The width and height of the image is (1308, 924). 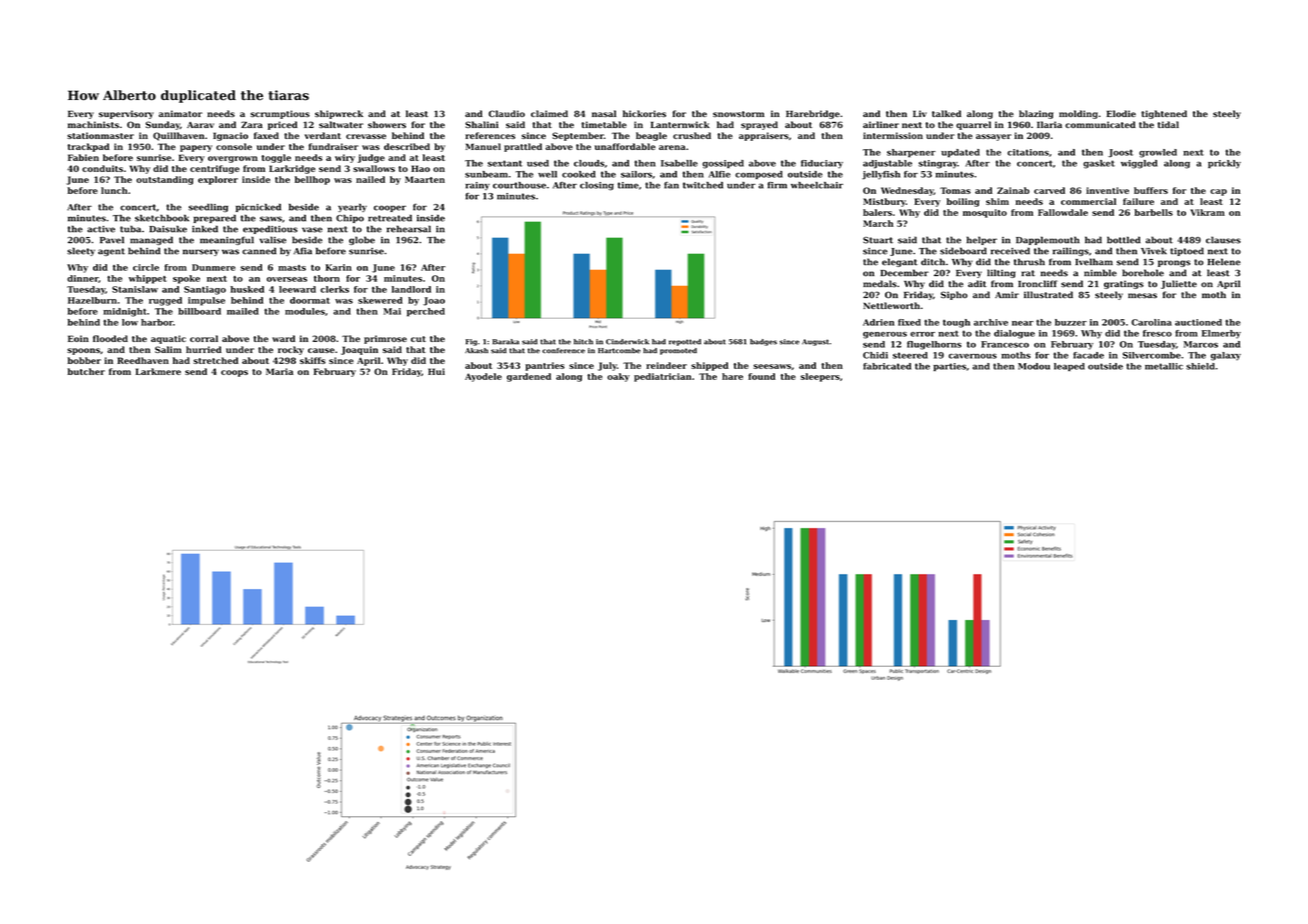 What do you see at coordinates (321, 350) in the image?
I see `cause` at bounding box center [321, 350].
